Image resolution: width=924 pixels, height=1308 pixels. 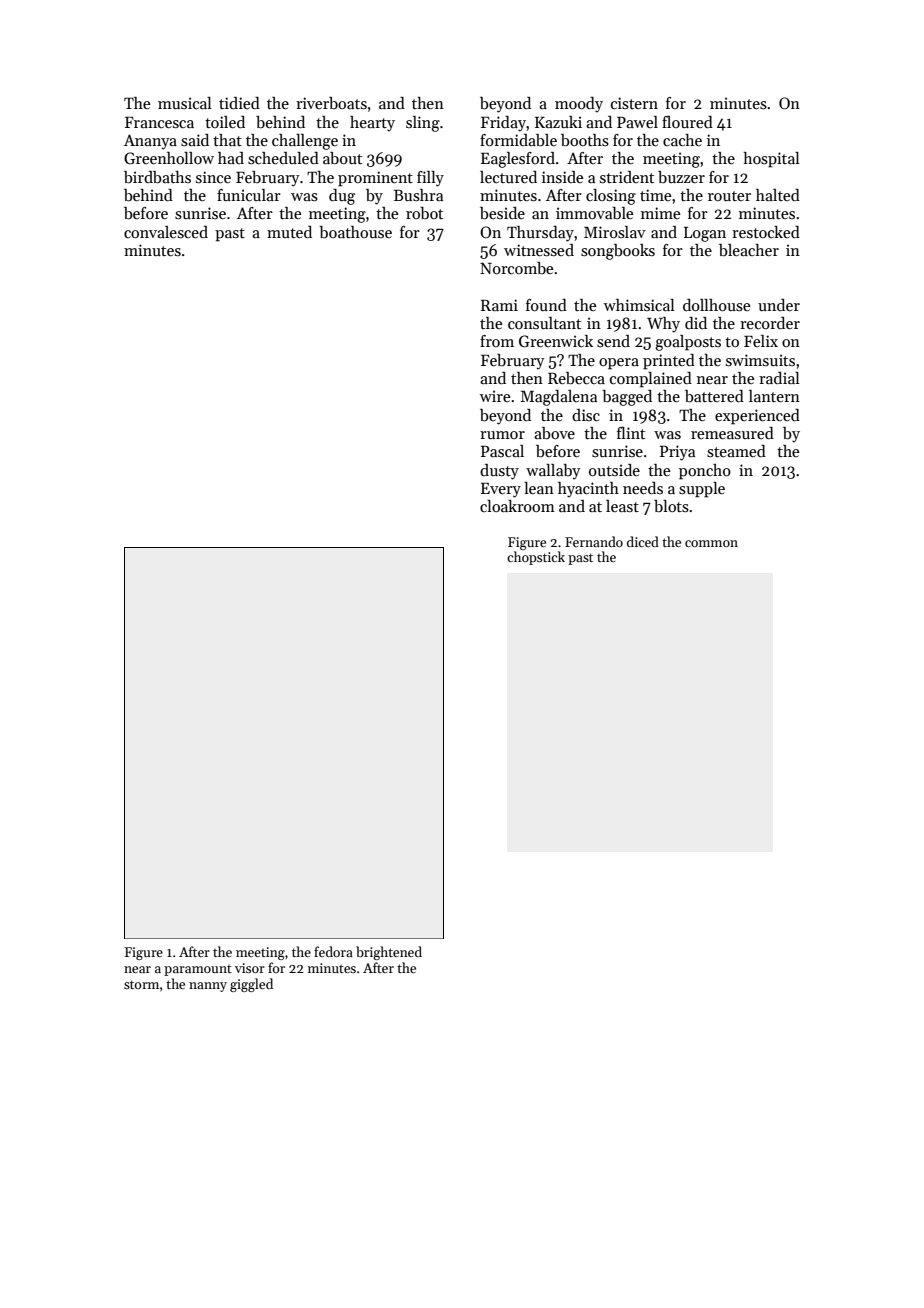 I want to click on giggled, so click(x=251, y=985).
